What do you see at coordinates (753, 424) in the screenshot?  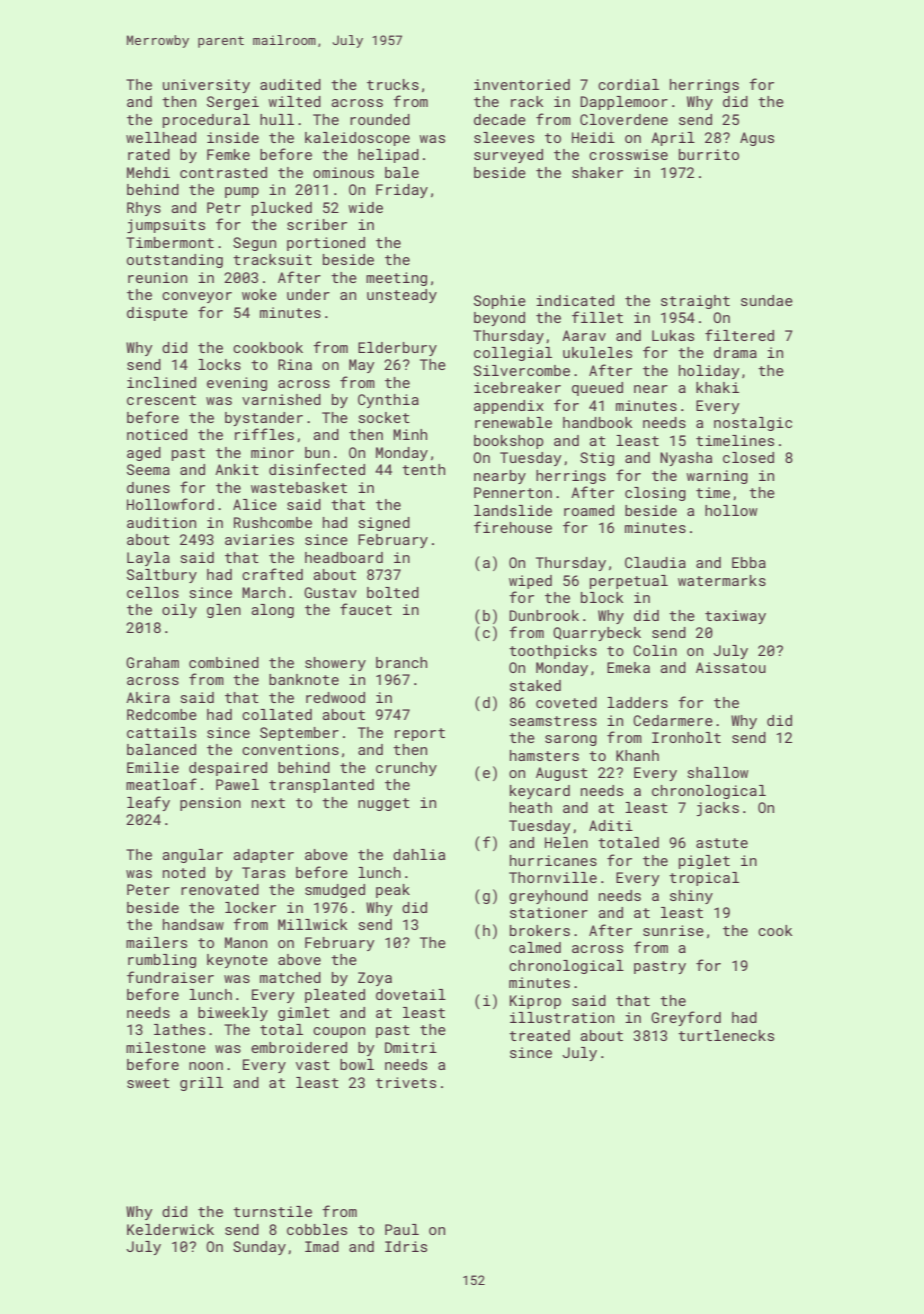 I see `nostalgic` at bounding box center [753, 424].
